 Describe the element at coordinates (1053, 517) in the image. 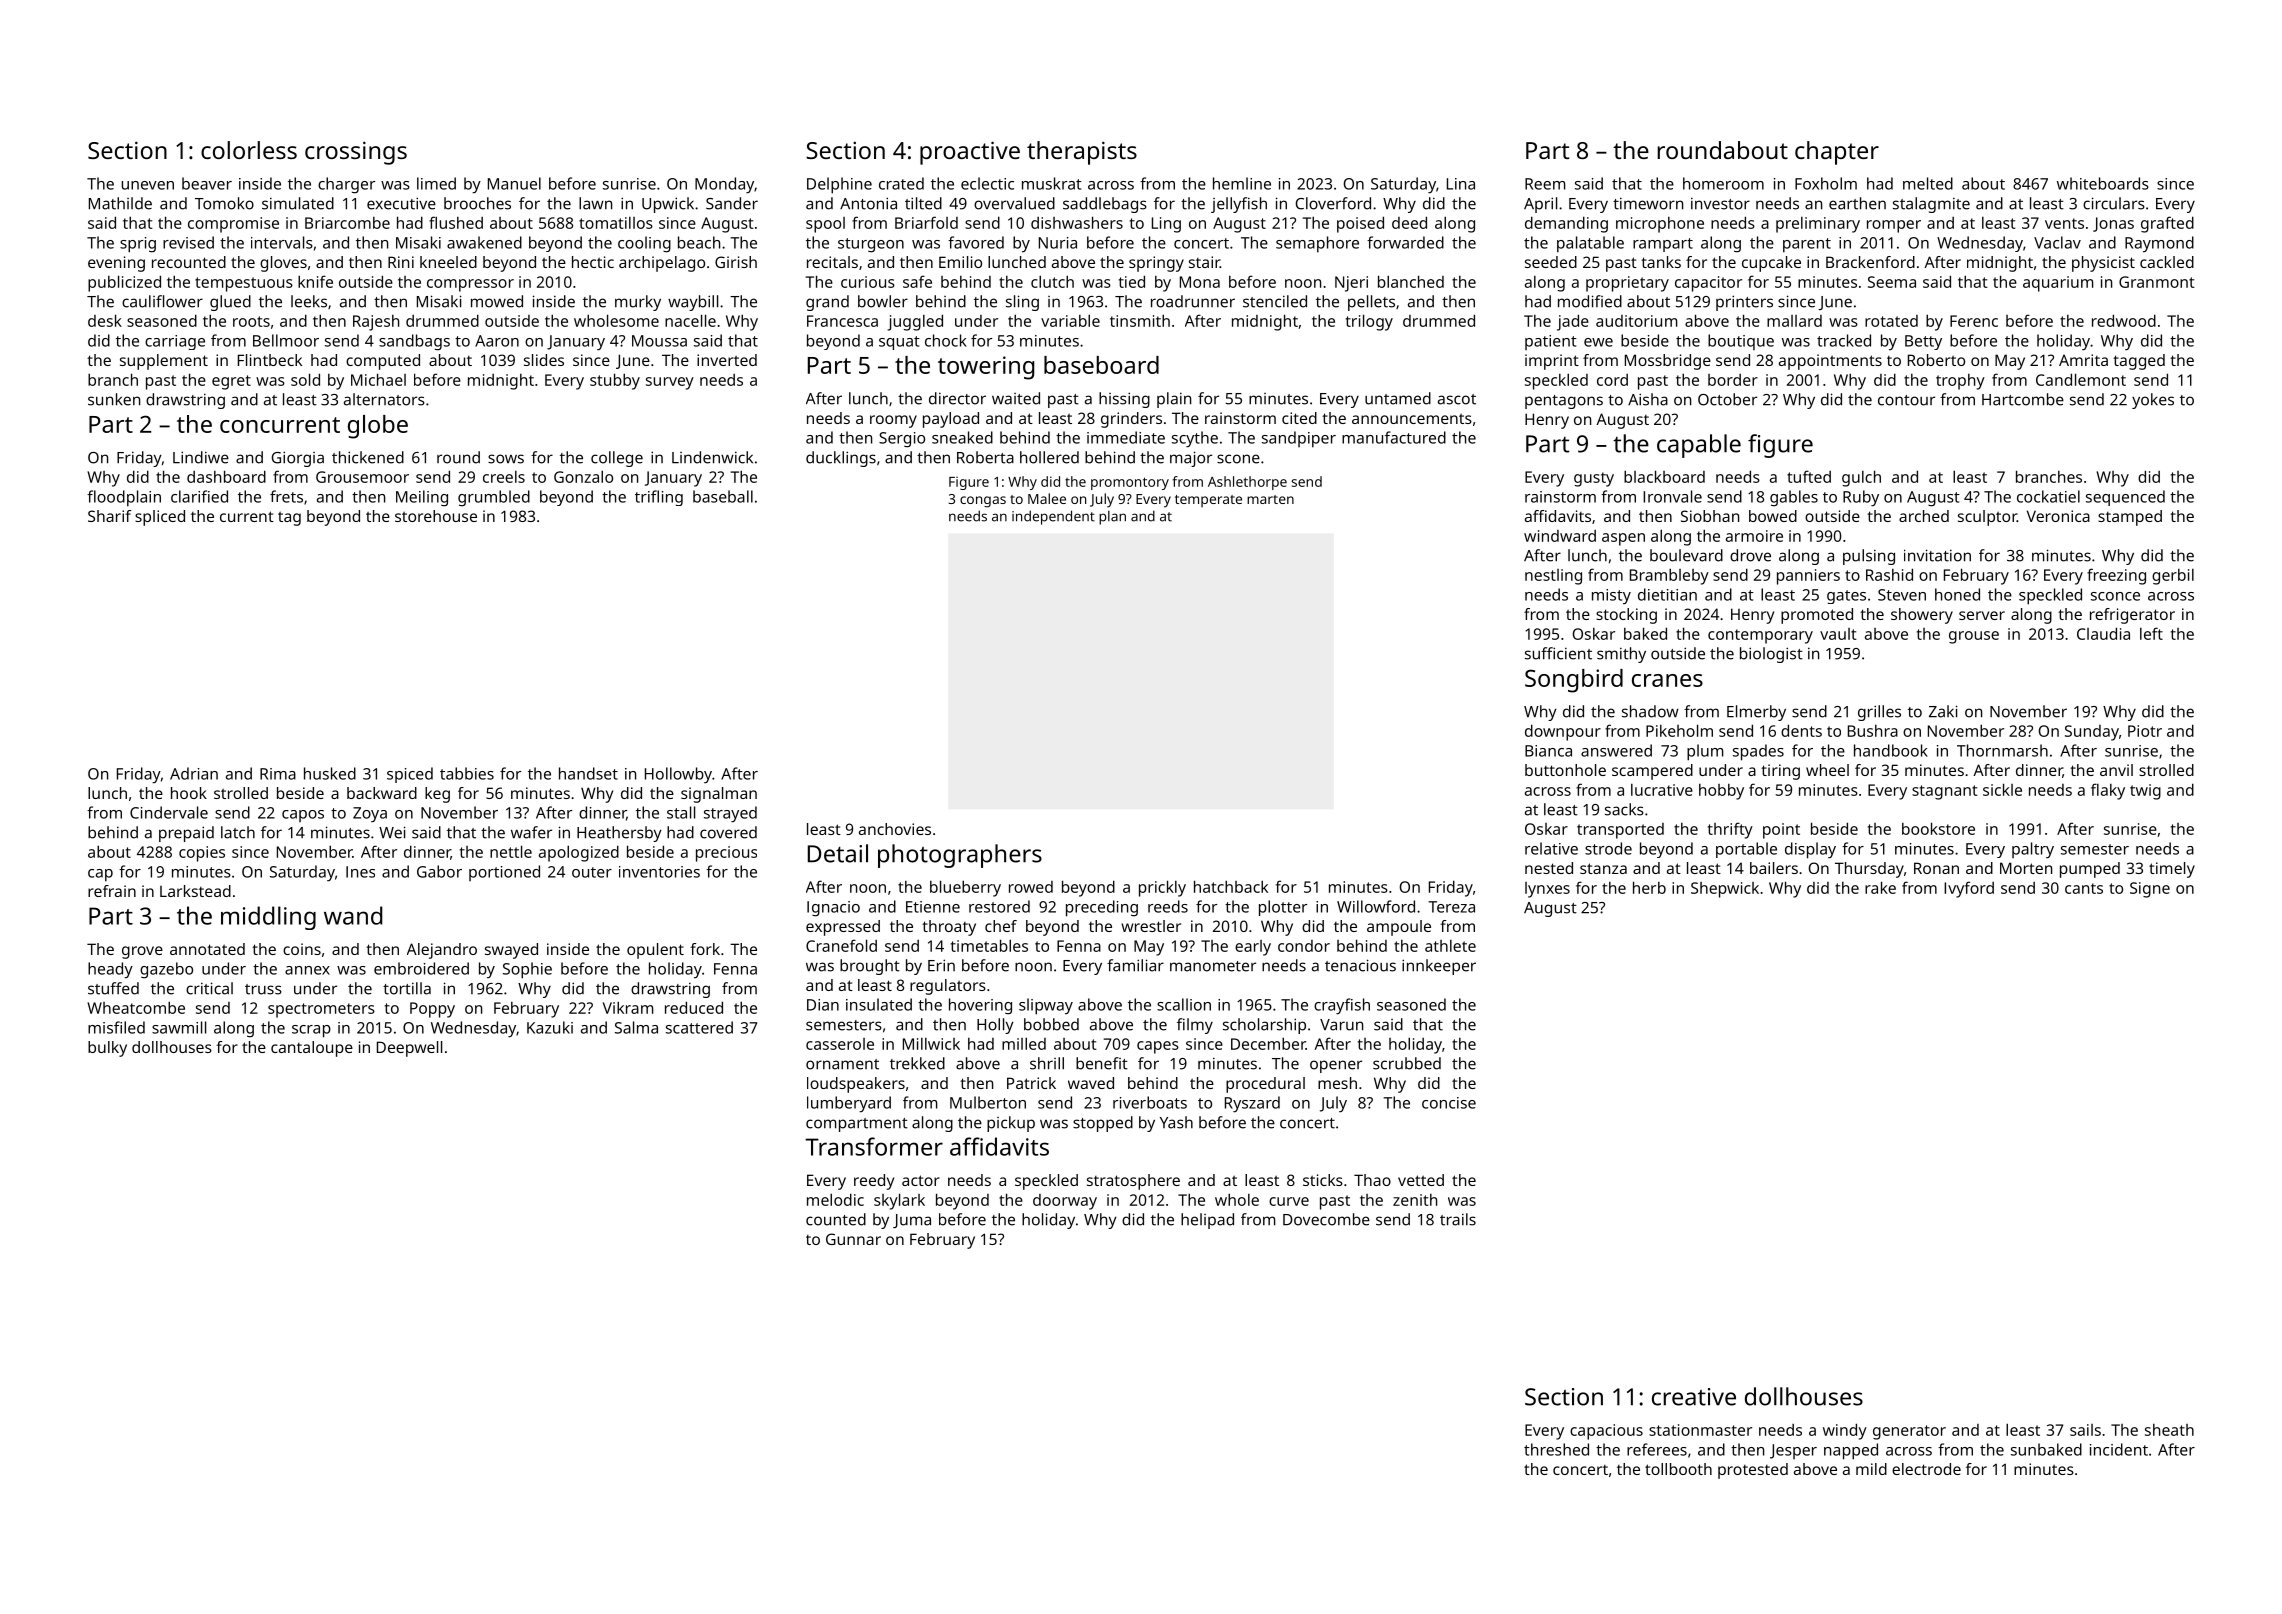

I see `independent` at that location.
